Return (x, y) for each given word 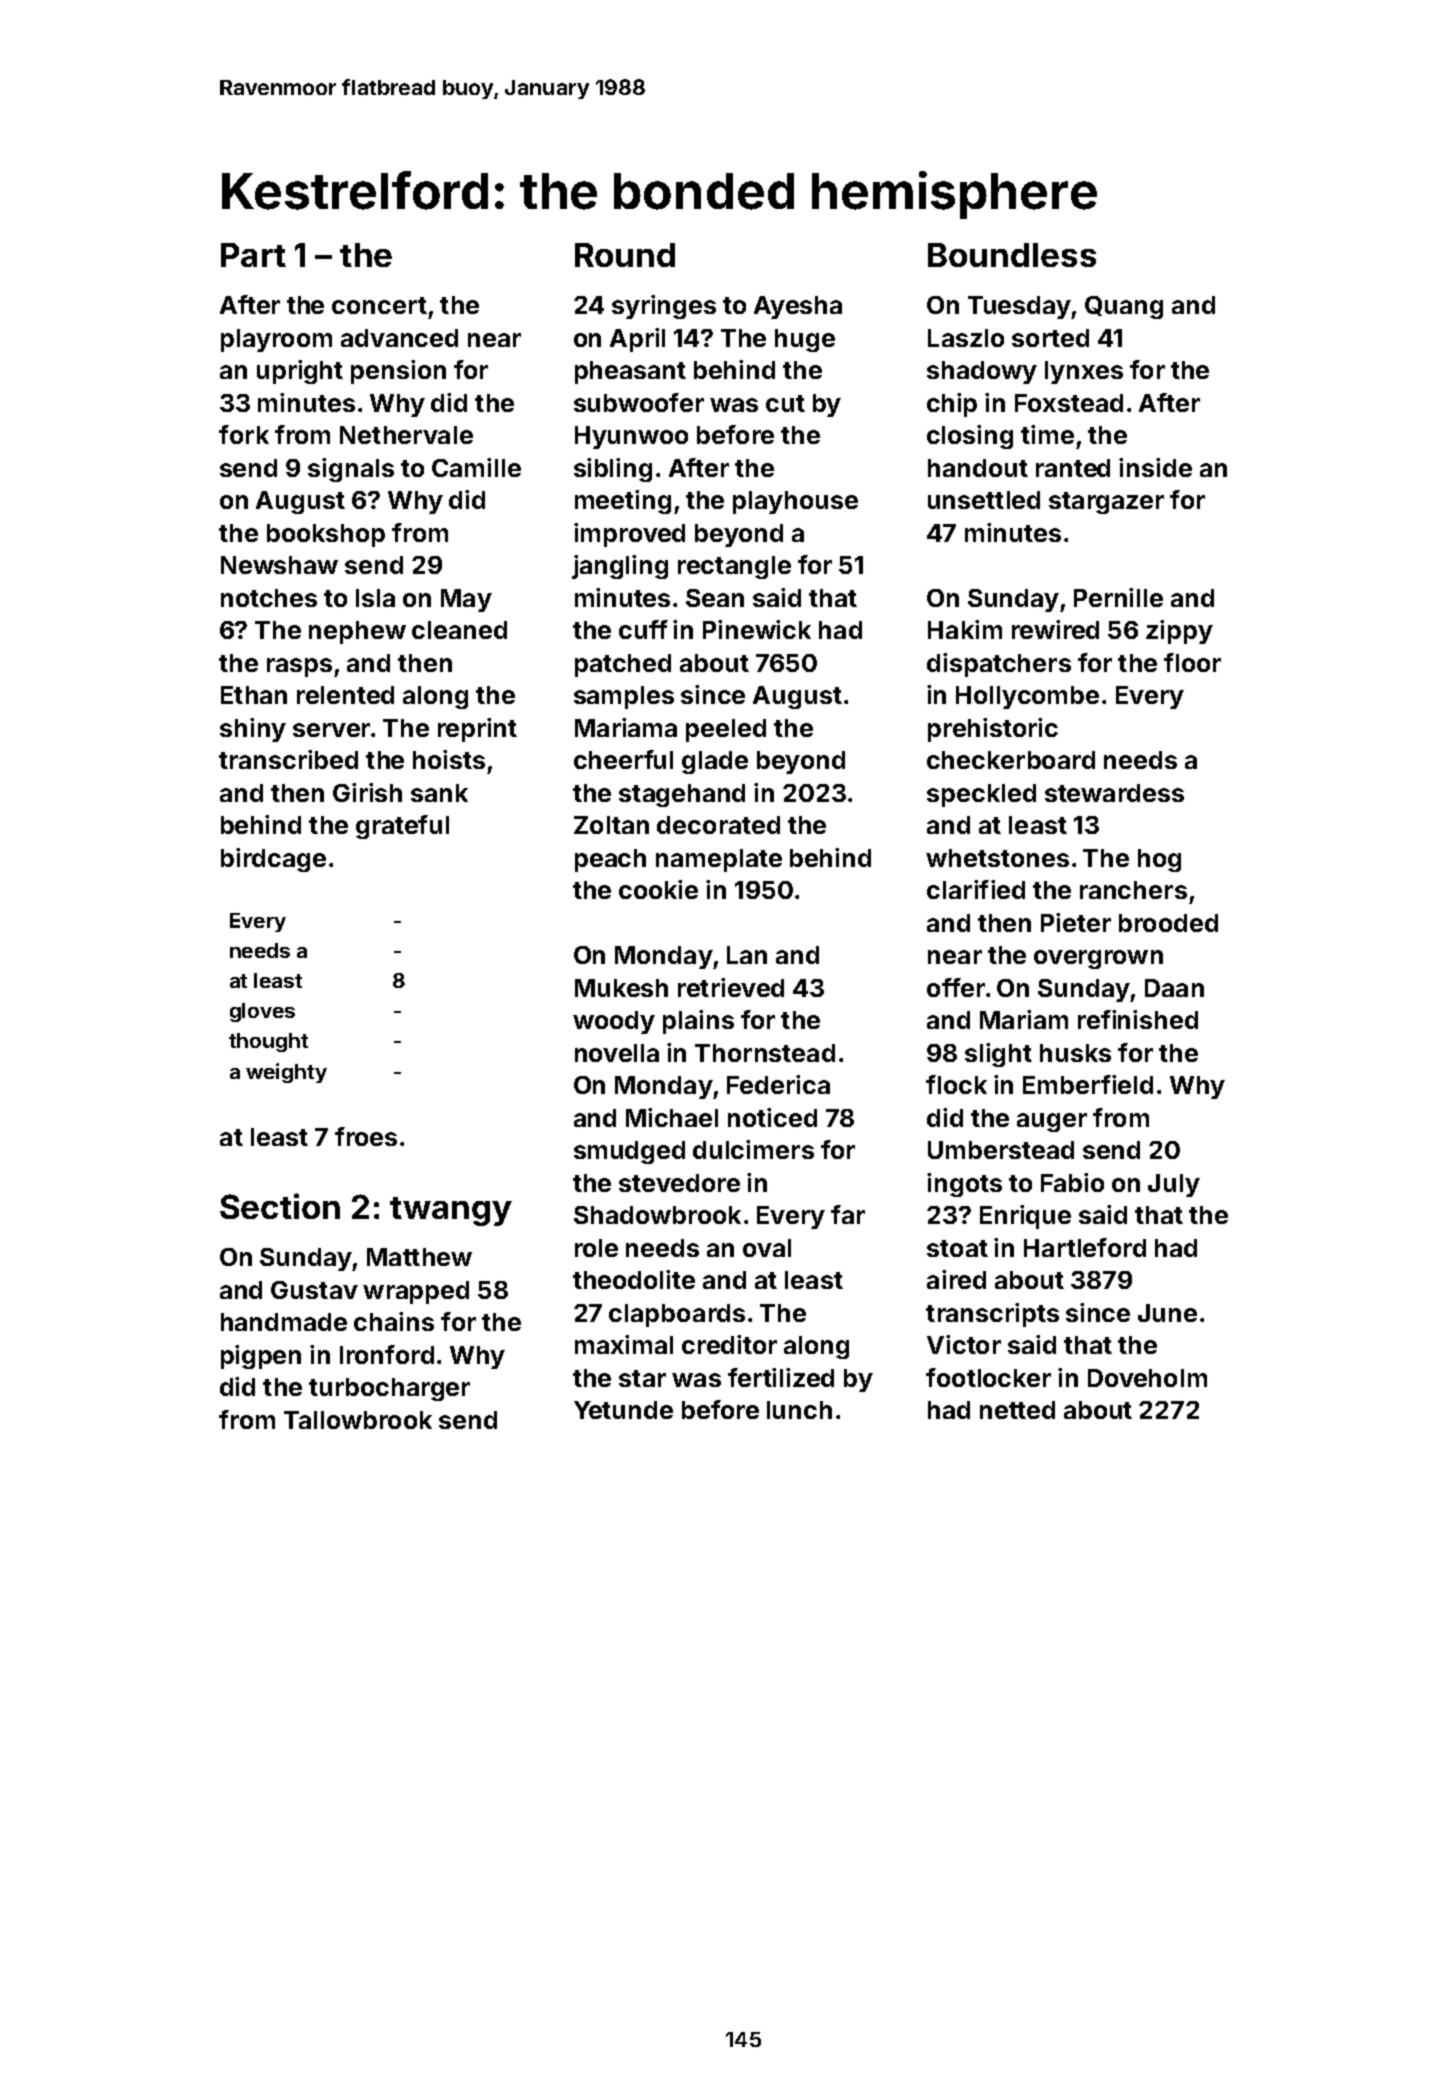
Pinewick (757, 629)
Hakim (965, 629)
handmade (284, 1322)
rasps (299, 667)
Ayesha (798, 307)
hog (1159, 860)
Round (625, 255)
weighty (286, 1073)
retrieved (731, 987)
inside (1155, 467)
